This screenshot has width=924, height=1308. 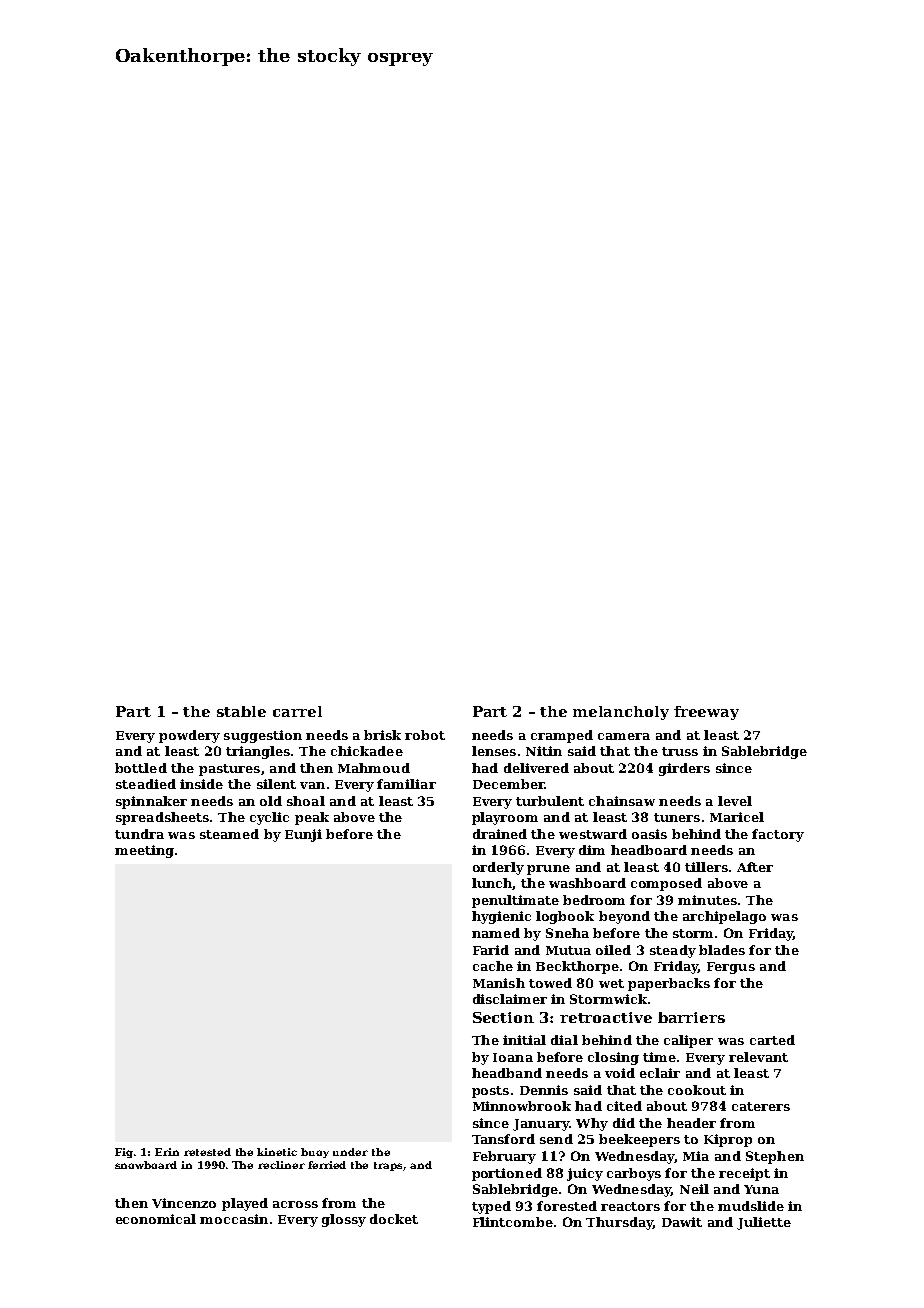 I want to click on Mahmoud, so click(x=374, y=768).
